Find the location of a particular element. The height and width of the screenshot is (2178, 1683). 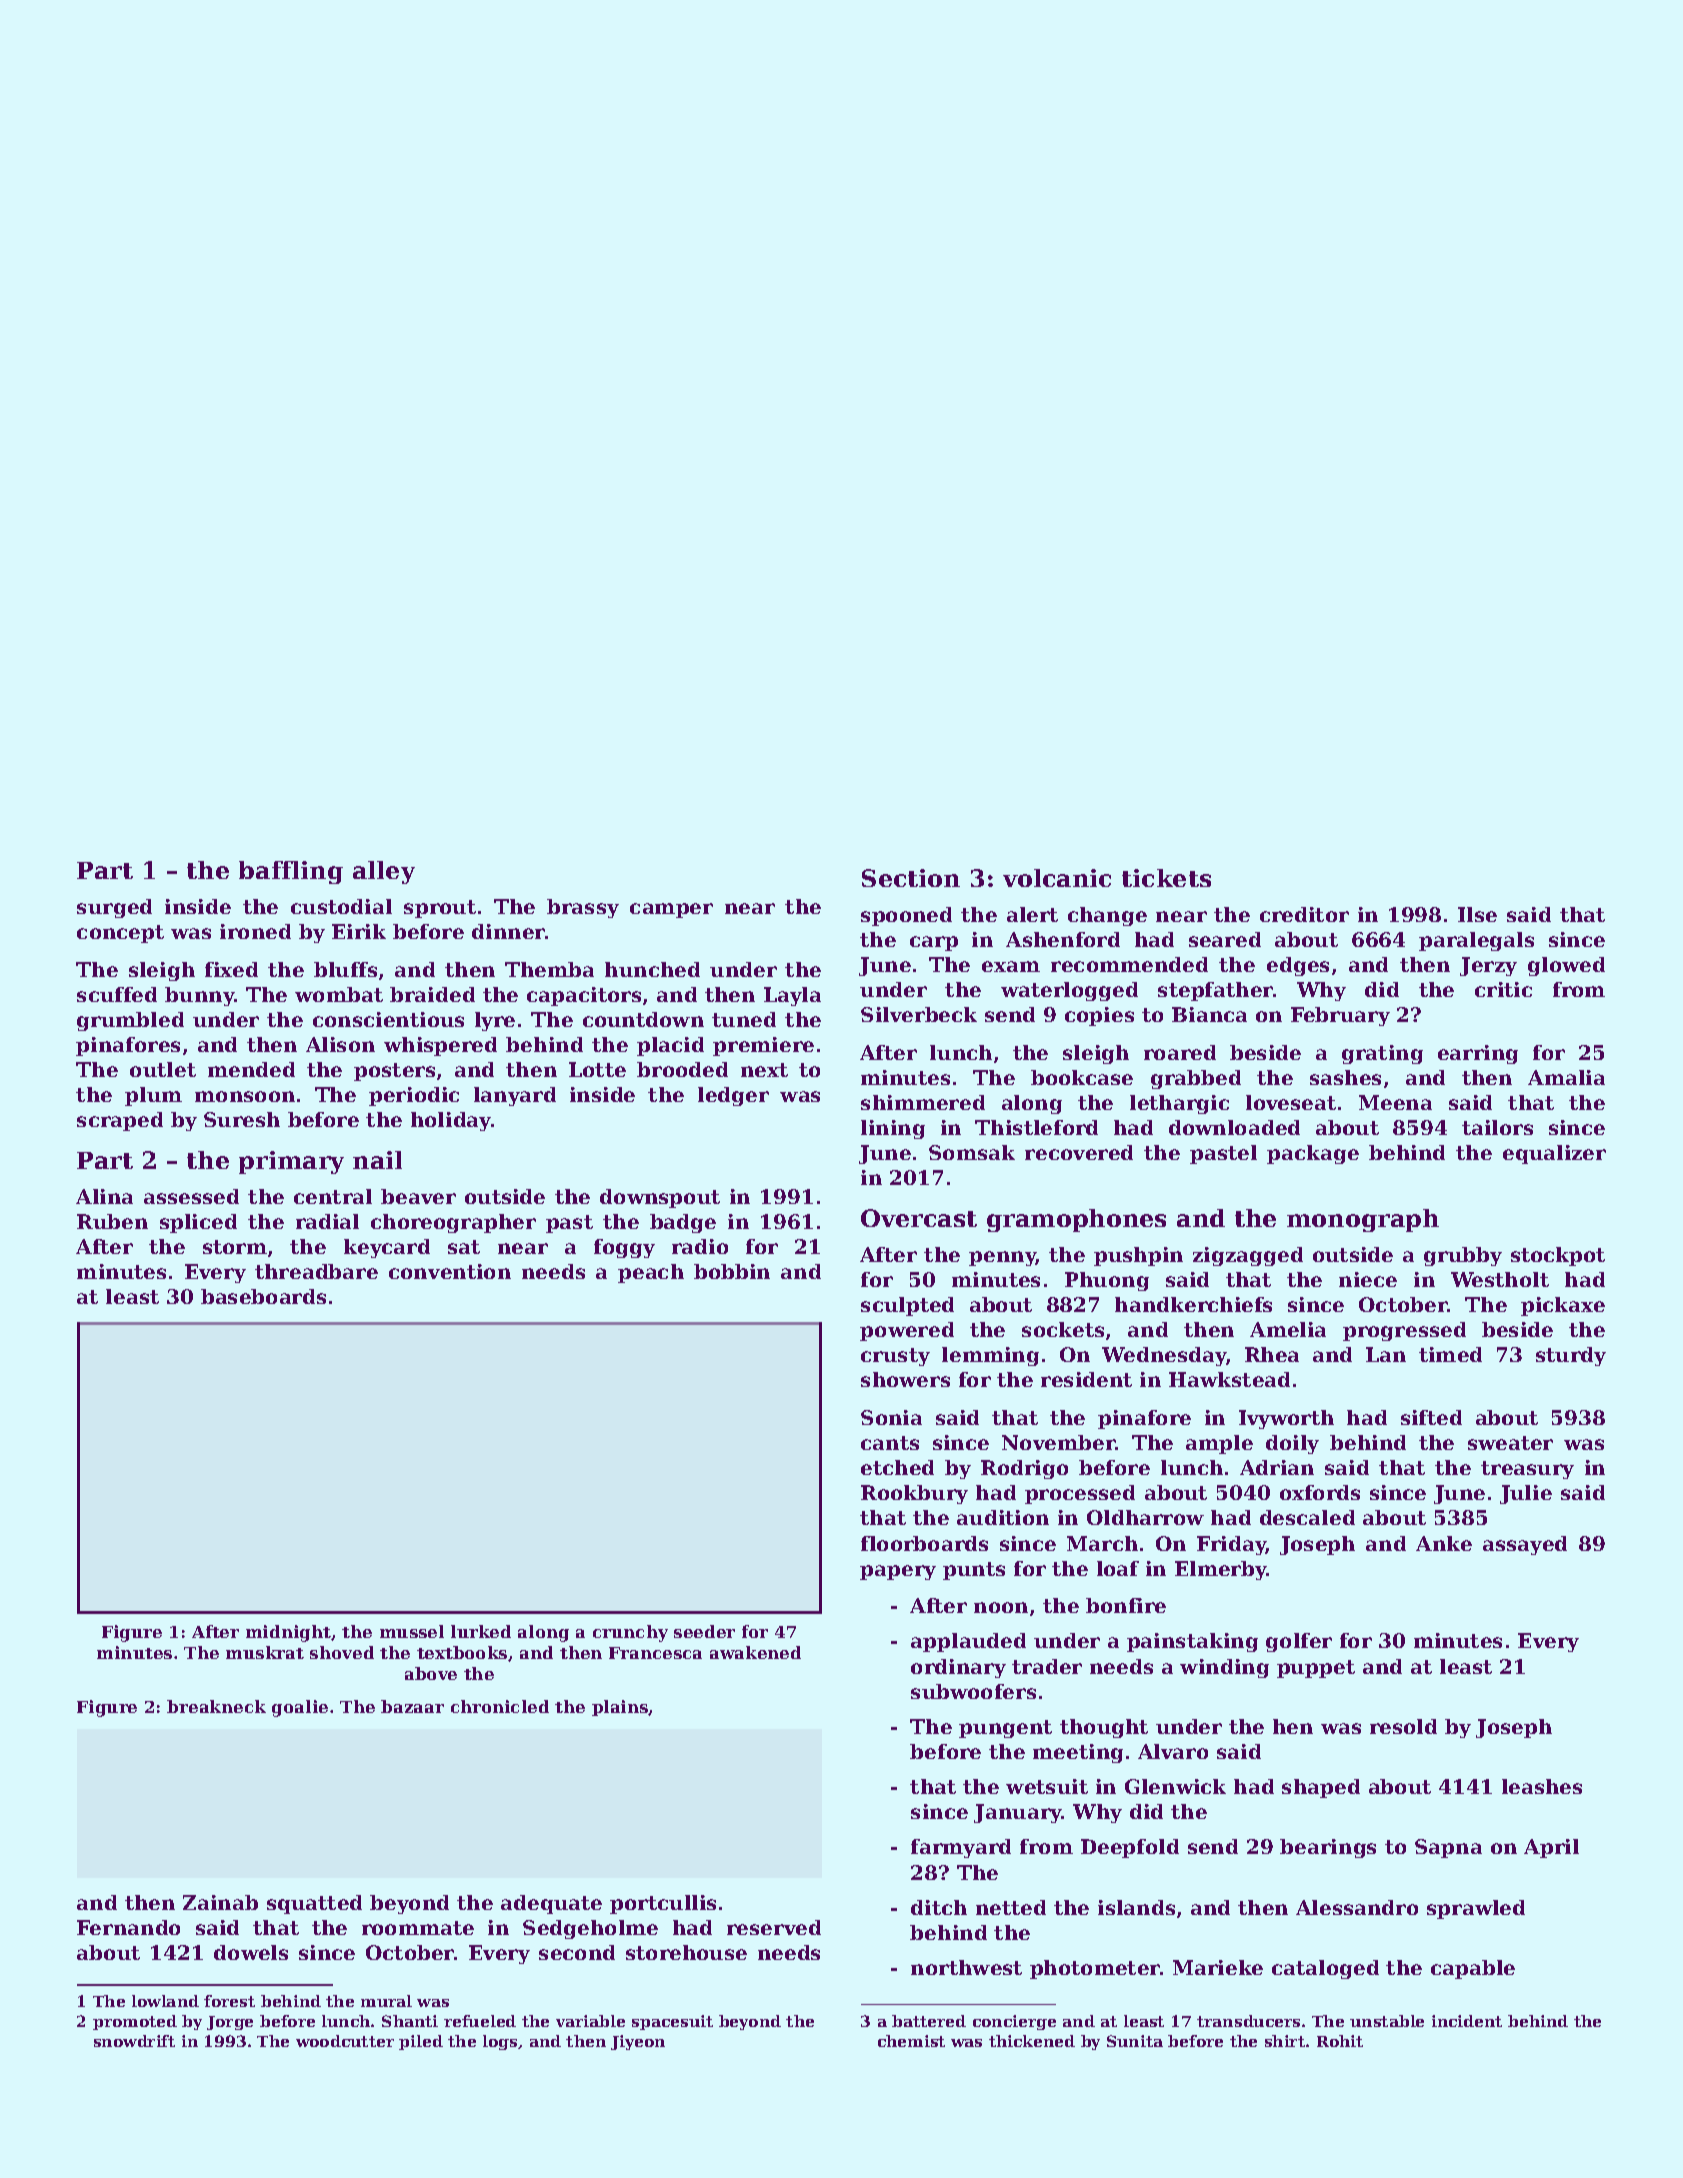

leashes is located at coordinates (1542, 1786).
